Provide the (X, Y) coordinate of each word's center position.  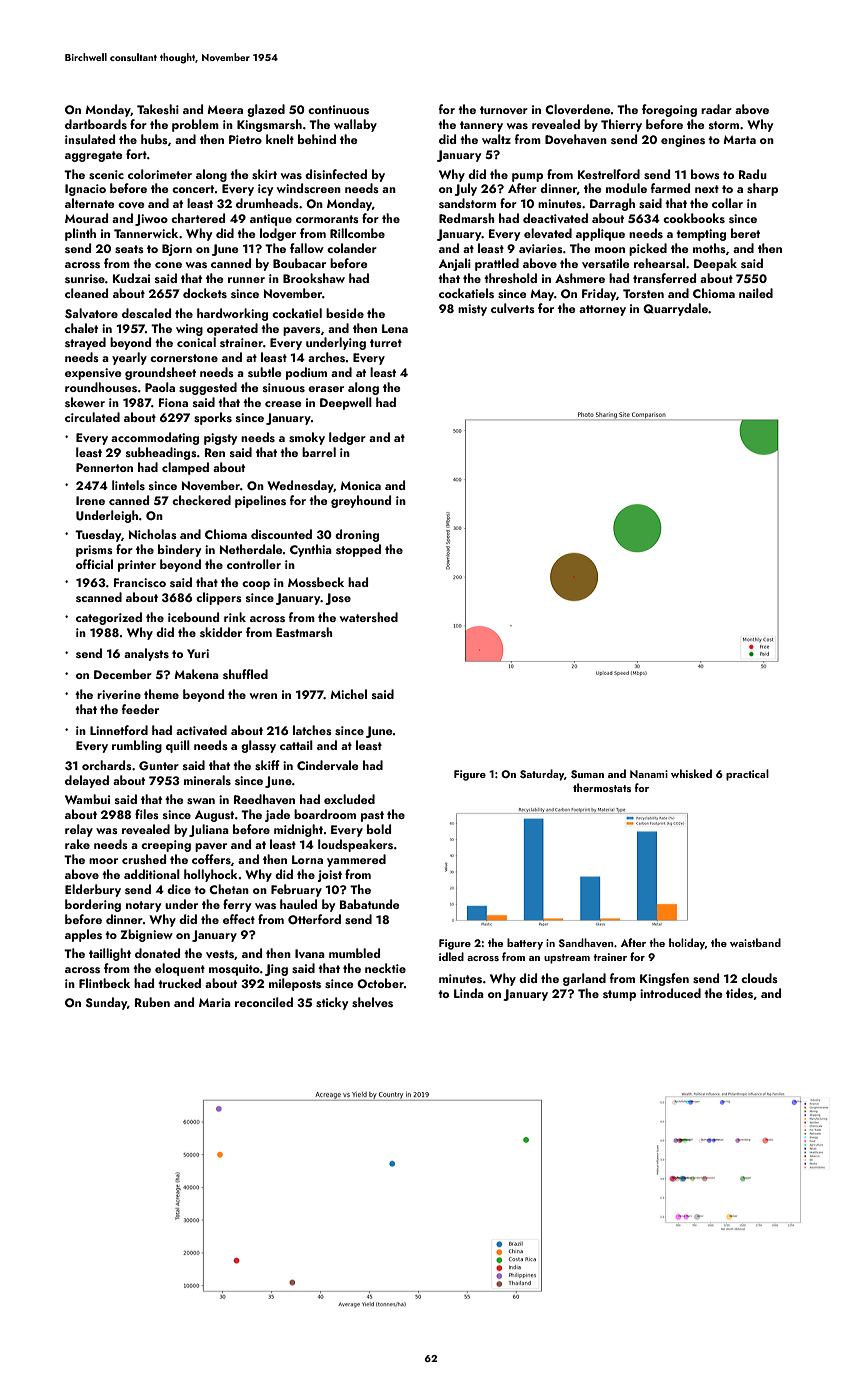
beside (345, 313)
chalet (81, 328)
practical (747, 775)
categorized (109, 618)
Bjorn (177, 250)
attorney (602, 310)
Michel (348, 694)
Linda (469, 993)
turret (386, 343)
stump (619, 995)
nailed (756, 293)
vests (220, 954)
